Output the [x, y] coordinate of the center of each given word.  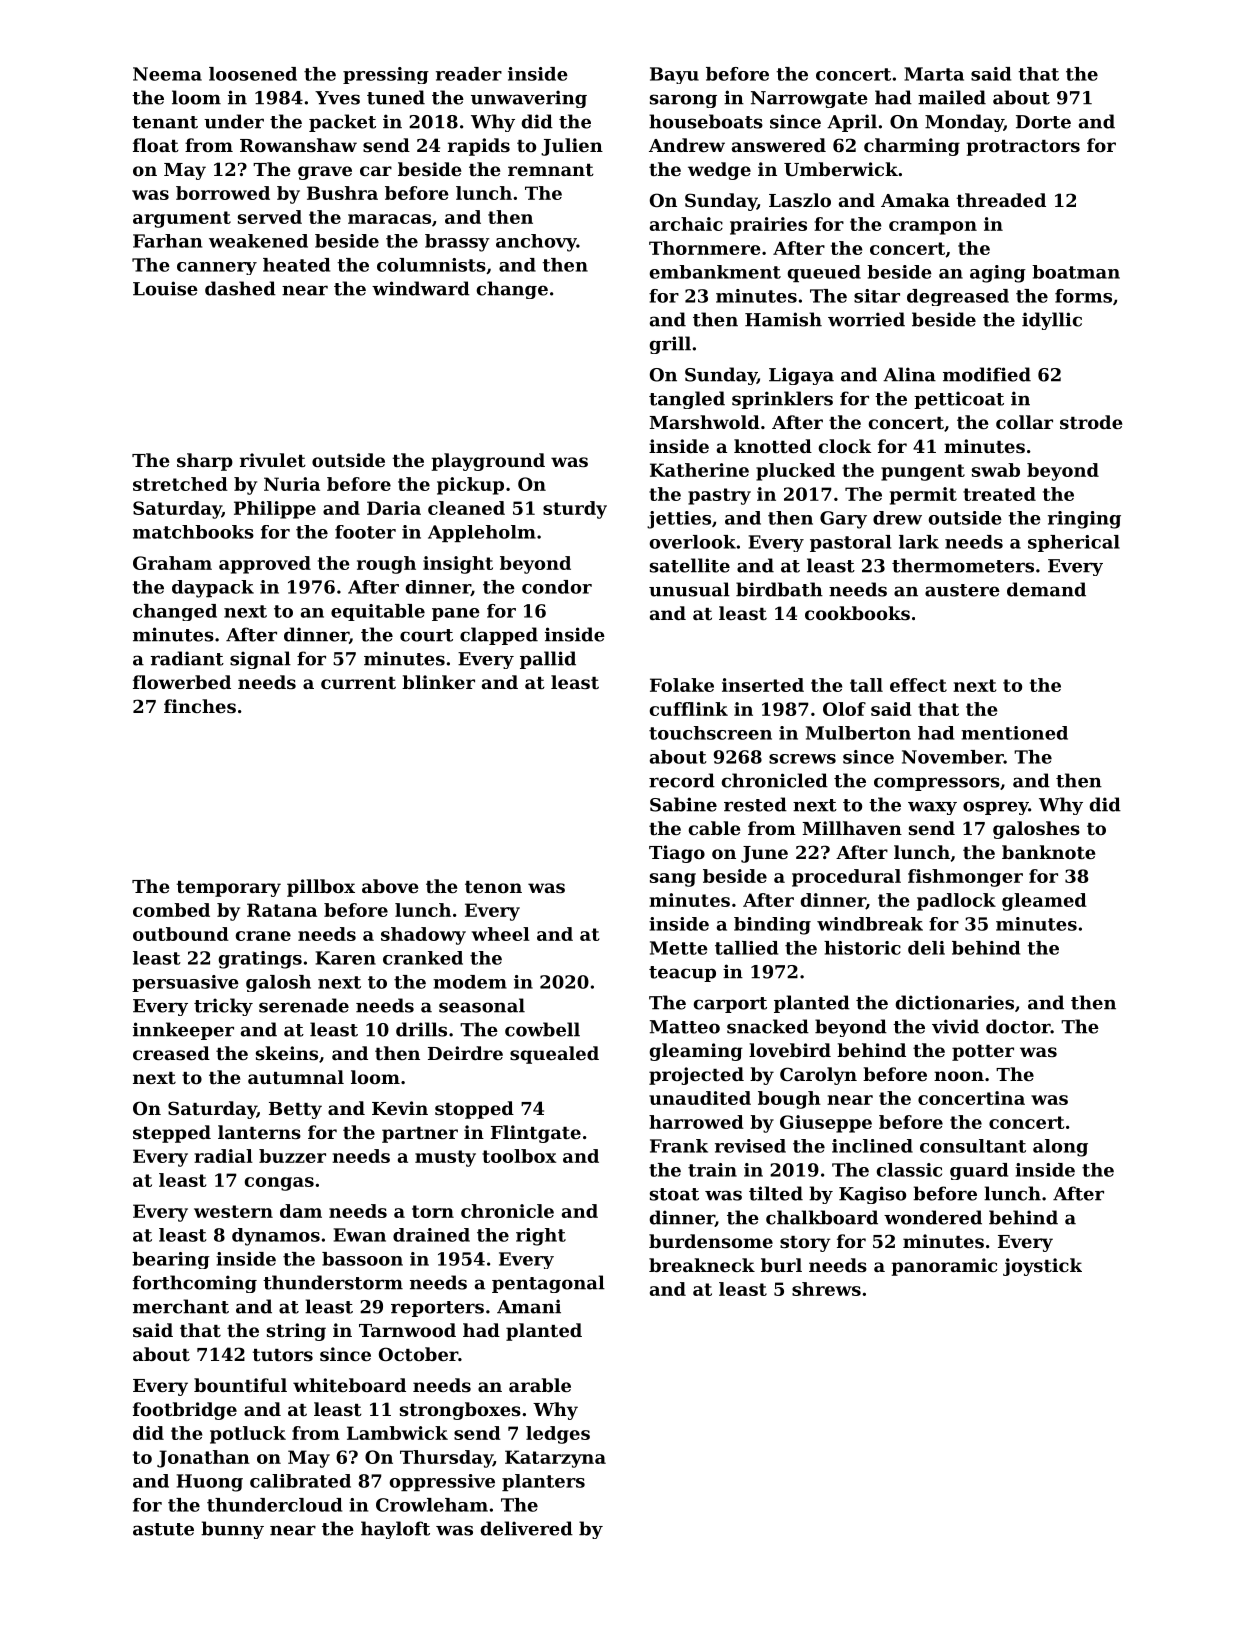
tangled [687, 400]
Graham [172, 563]
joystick [1042, 1267]
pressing [386, 75]
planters [543, 1482]
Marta [934, 74]
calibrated [300, 1481]
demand [1046, 589]
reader [469, 74]
